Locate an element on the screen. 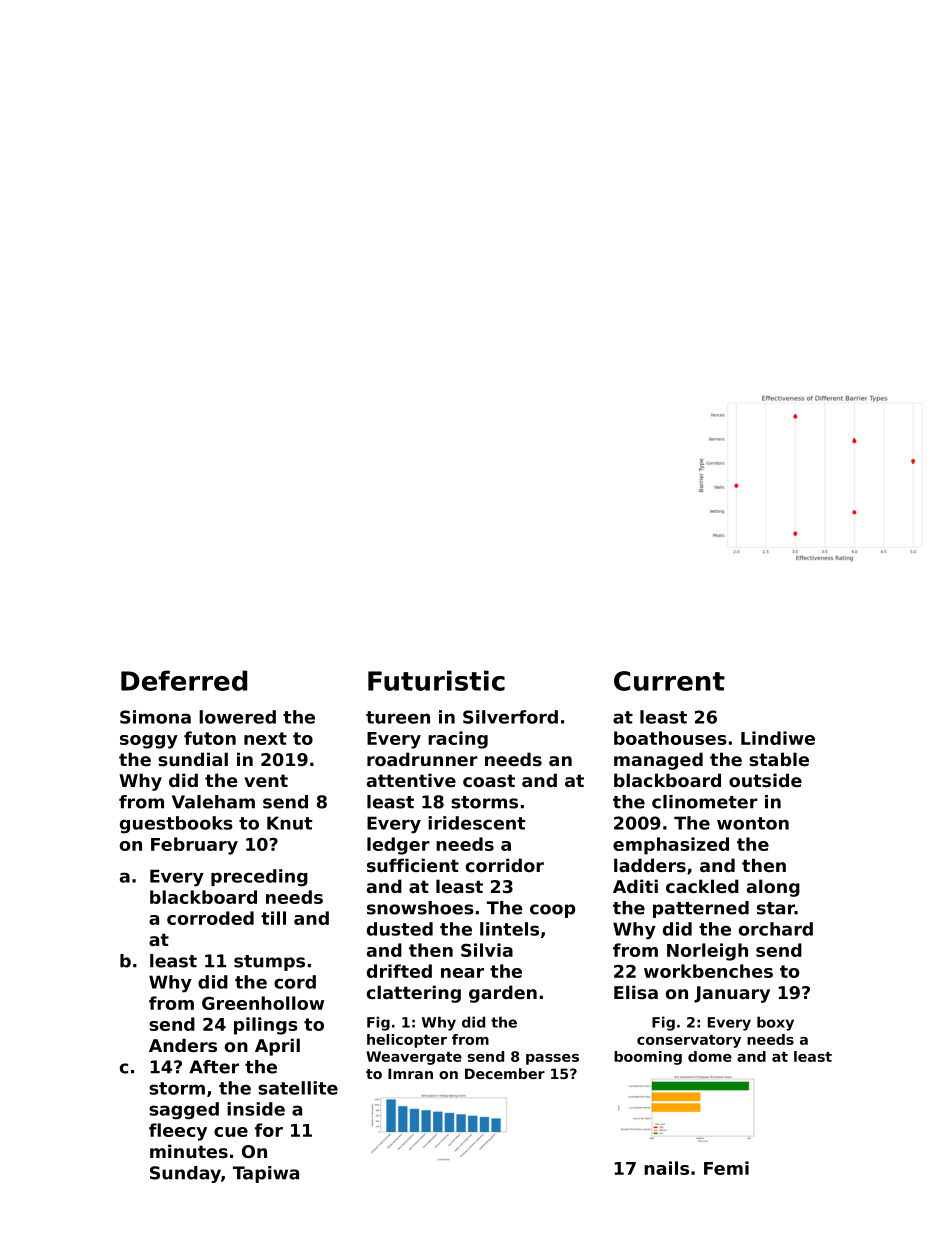 The height and width of the screenshot is (1233, 952). along is located at coordinates (773, 888).
